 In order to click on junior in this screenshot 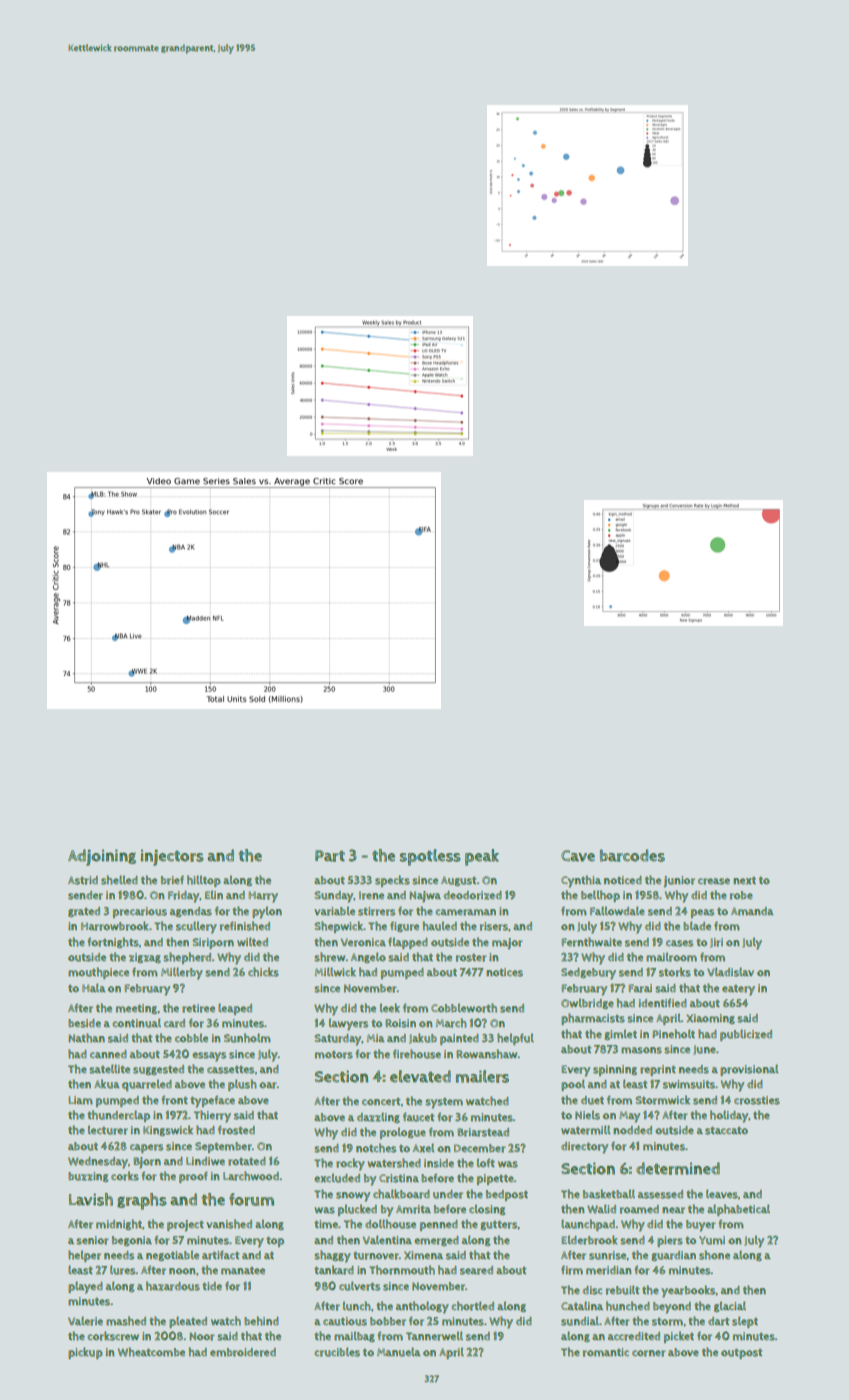, I will do `click(679, 882)`.
